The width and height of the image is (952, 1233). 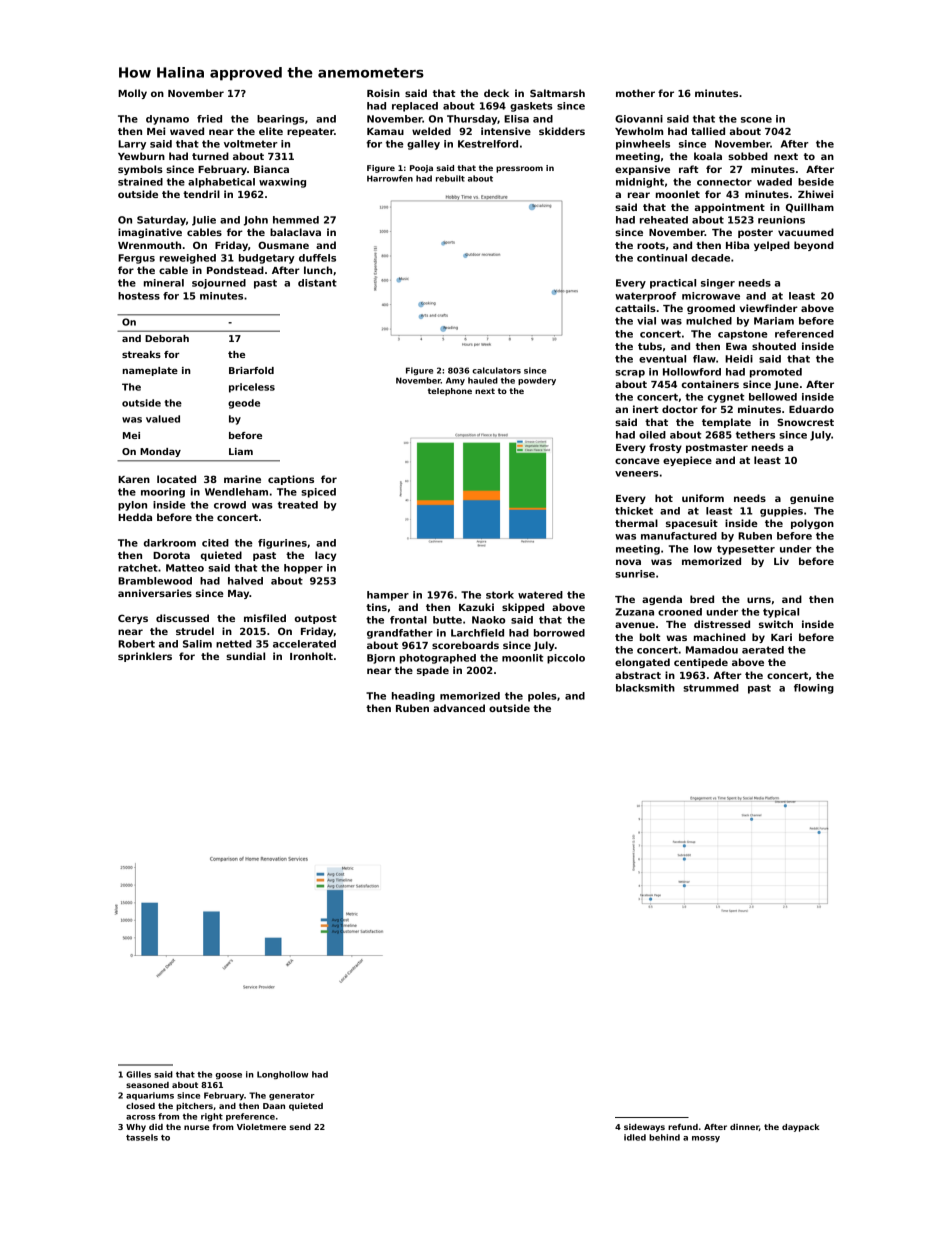 What do you see at coordinates (645, 688) in the image?
I see `blacksmith` at bounding box center [645, 688].
